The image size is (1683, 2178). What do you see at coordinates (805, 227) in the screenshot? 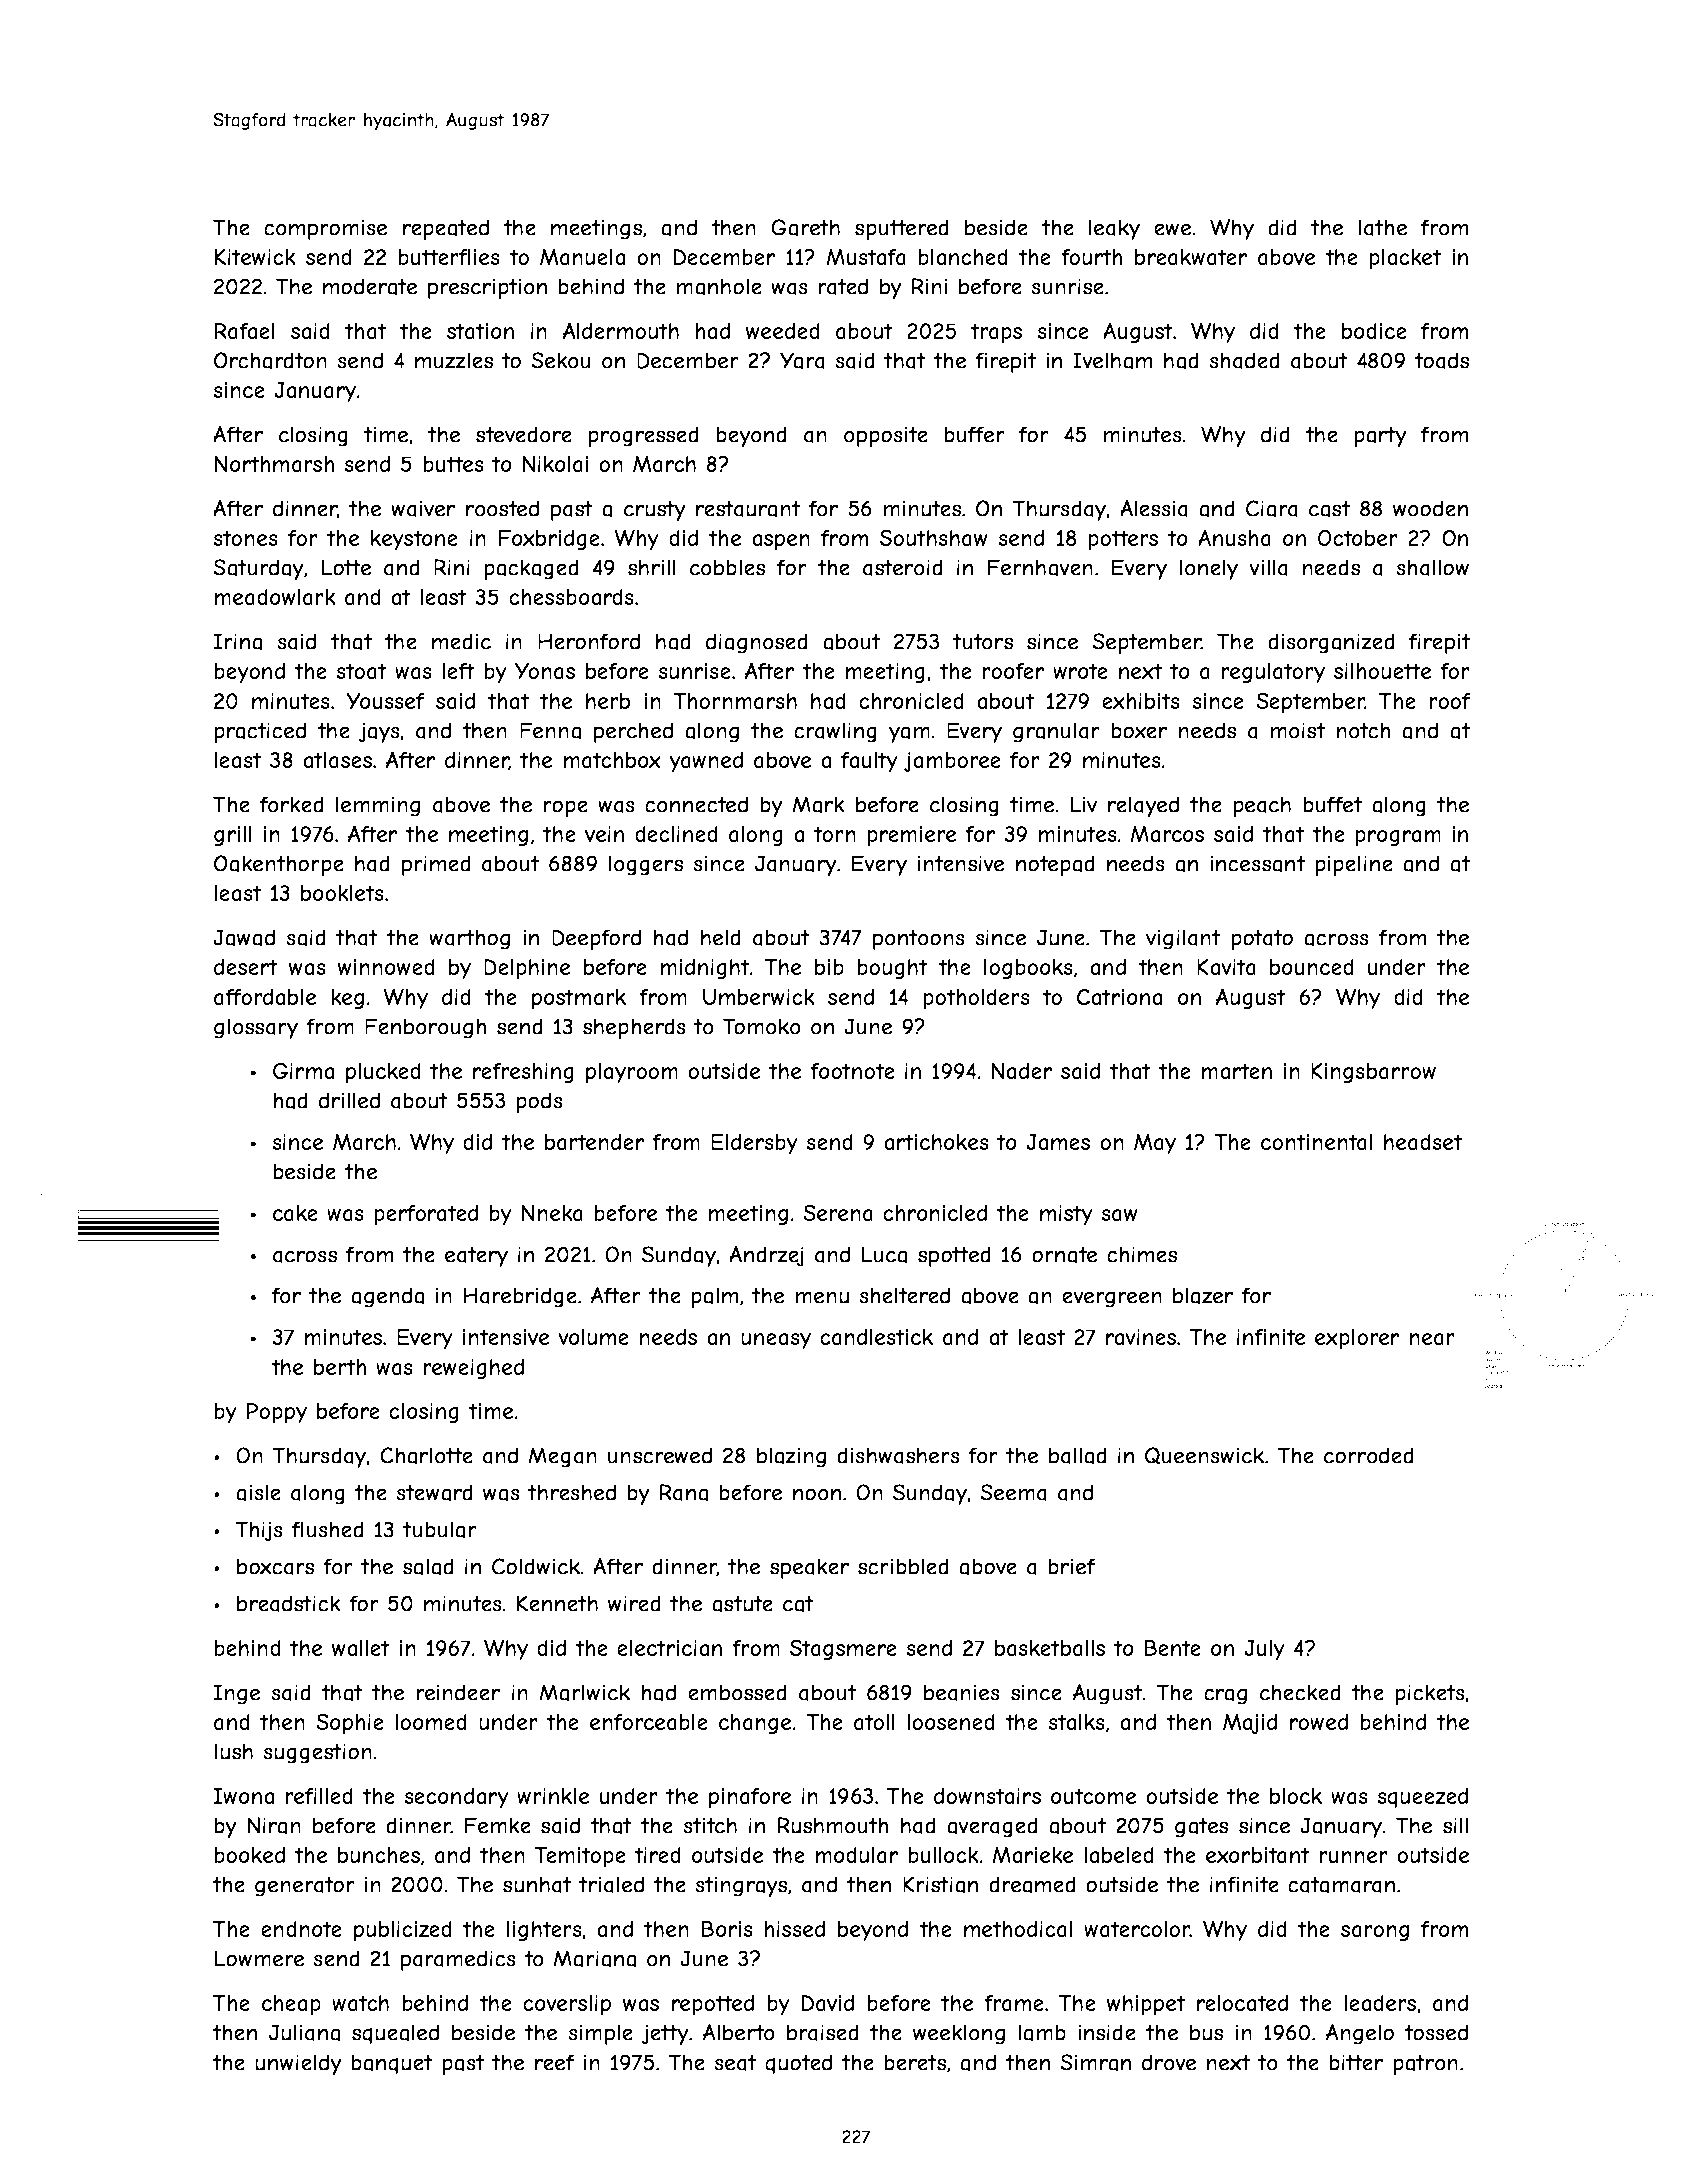
I see `Gareth` at bounding box center [805, 227].
